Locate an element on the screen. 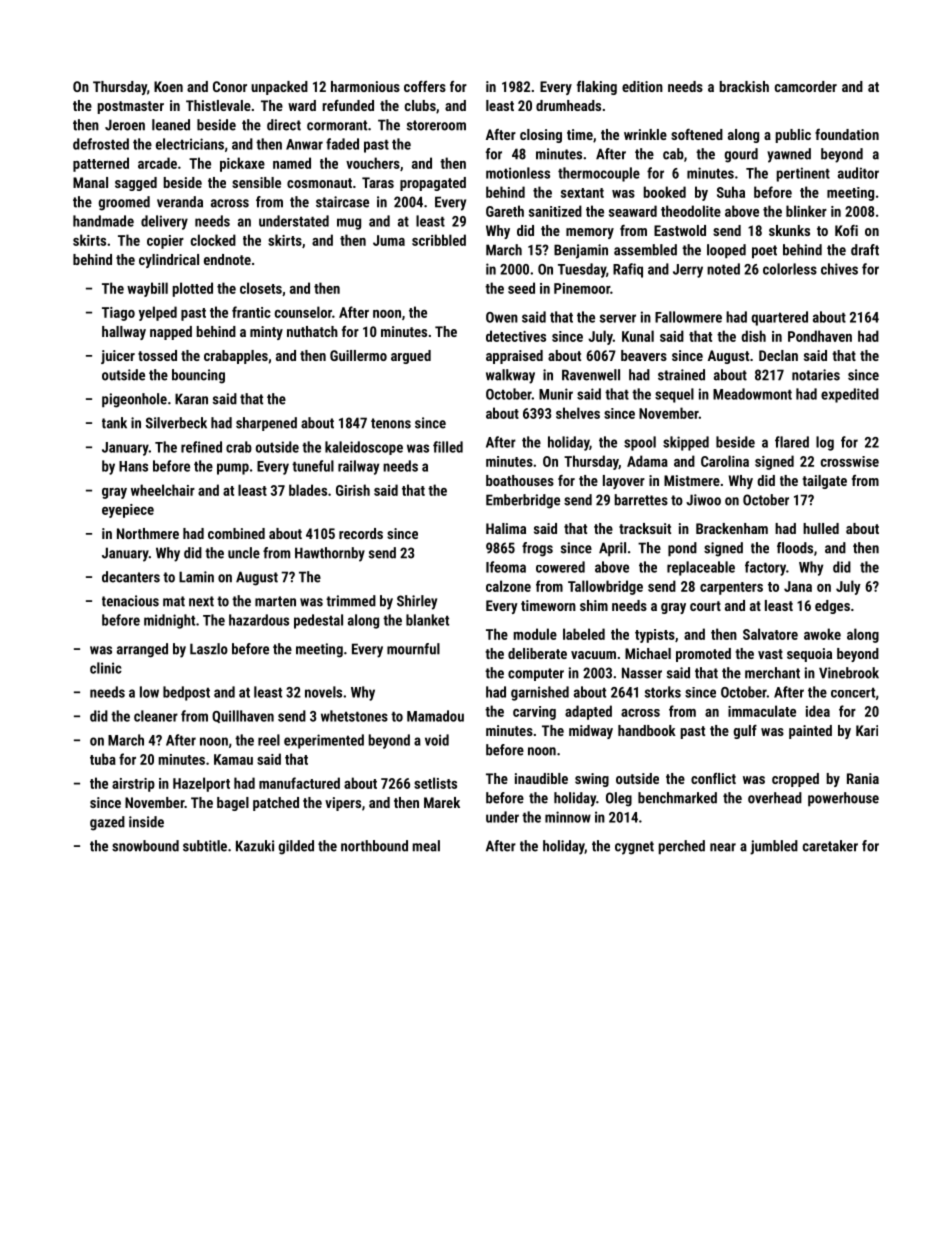 The image size is (952, 1233). waybill is located at coordinates (147, 289).
